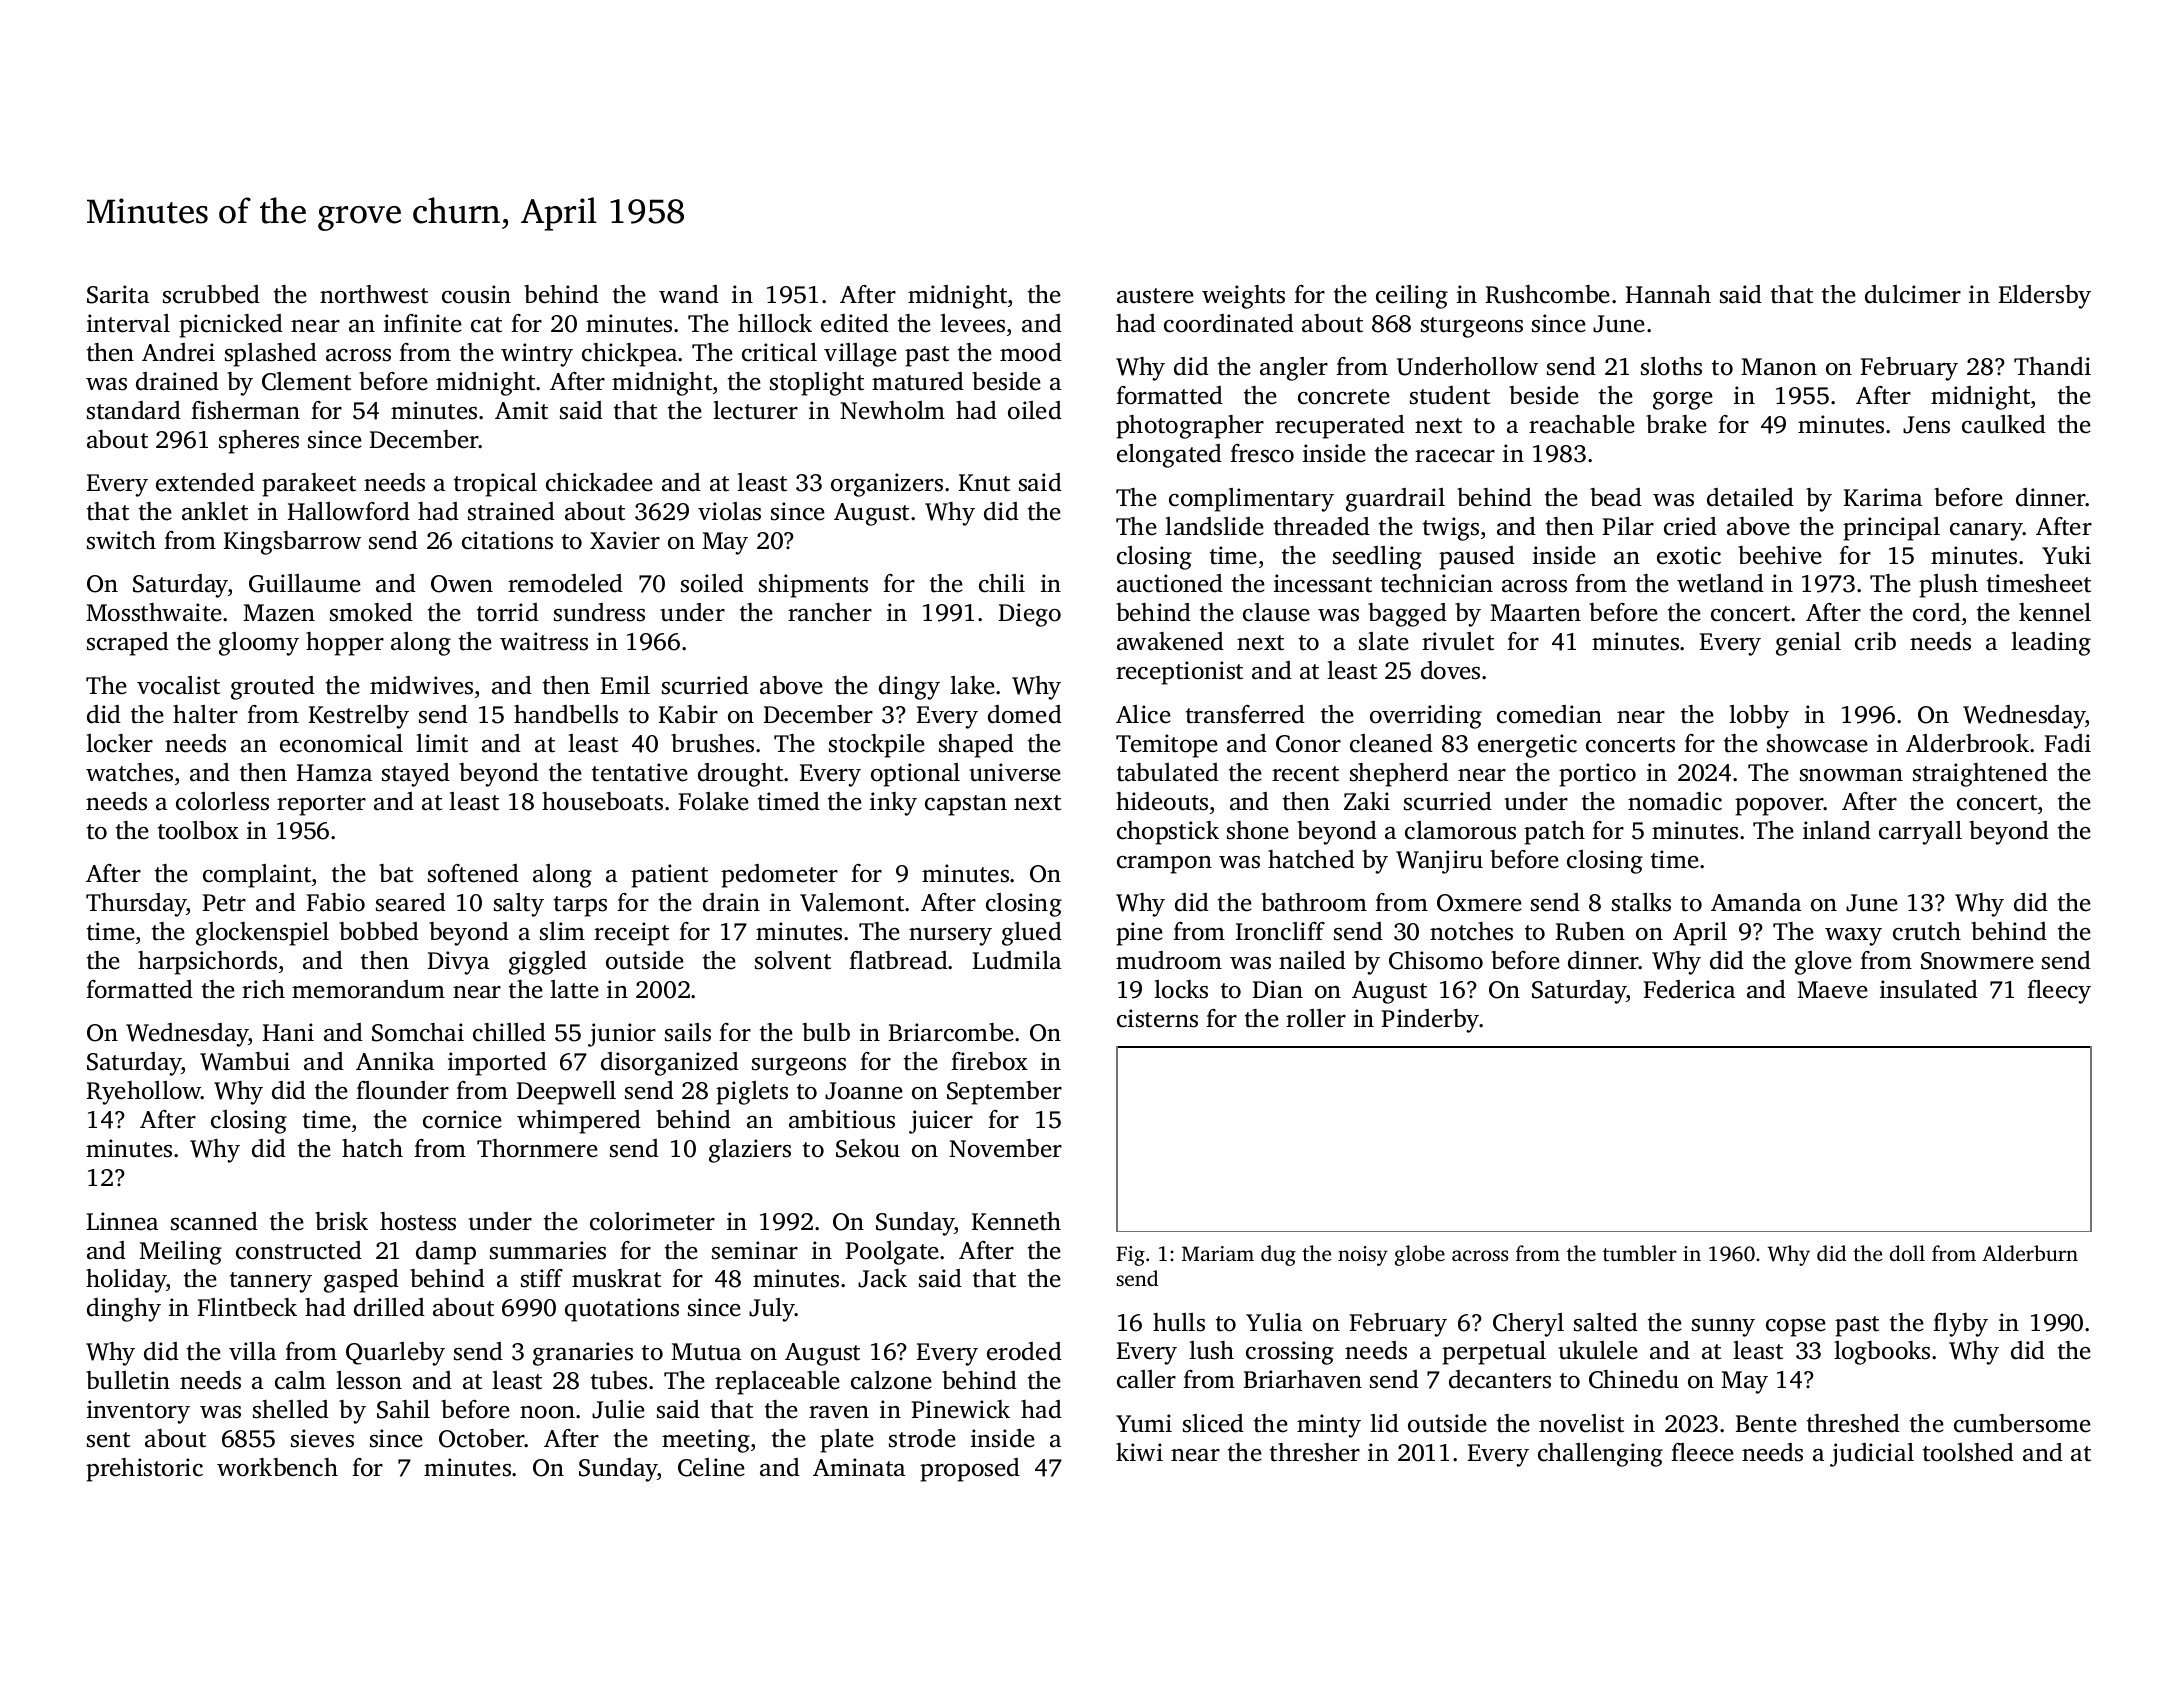 This document has height=1683, width=2178. I want to click on genial, so click(1808, 644).
